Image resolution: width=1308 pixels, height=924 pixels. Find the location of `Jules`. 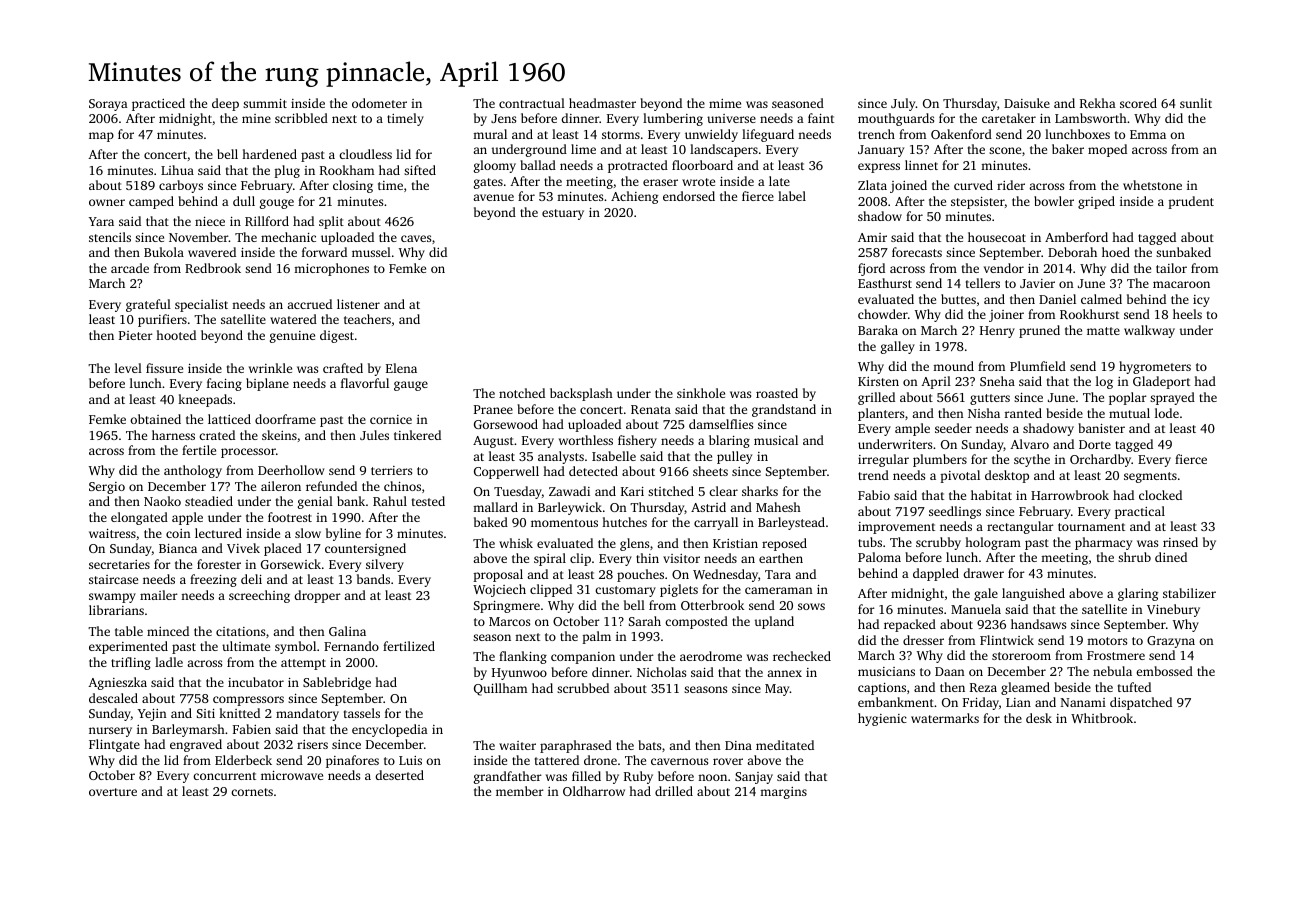

Jules is located at coordinates (374, 435).
